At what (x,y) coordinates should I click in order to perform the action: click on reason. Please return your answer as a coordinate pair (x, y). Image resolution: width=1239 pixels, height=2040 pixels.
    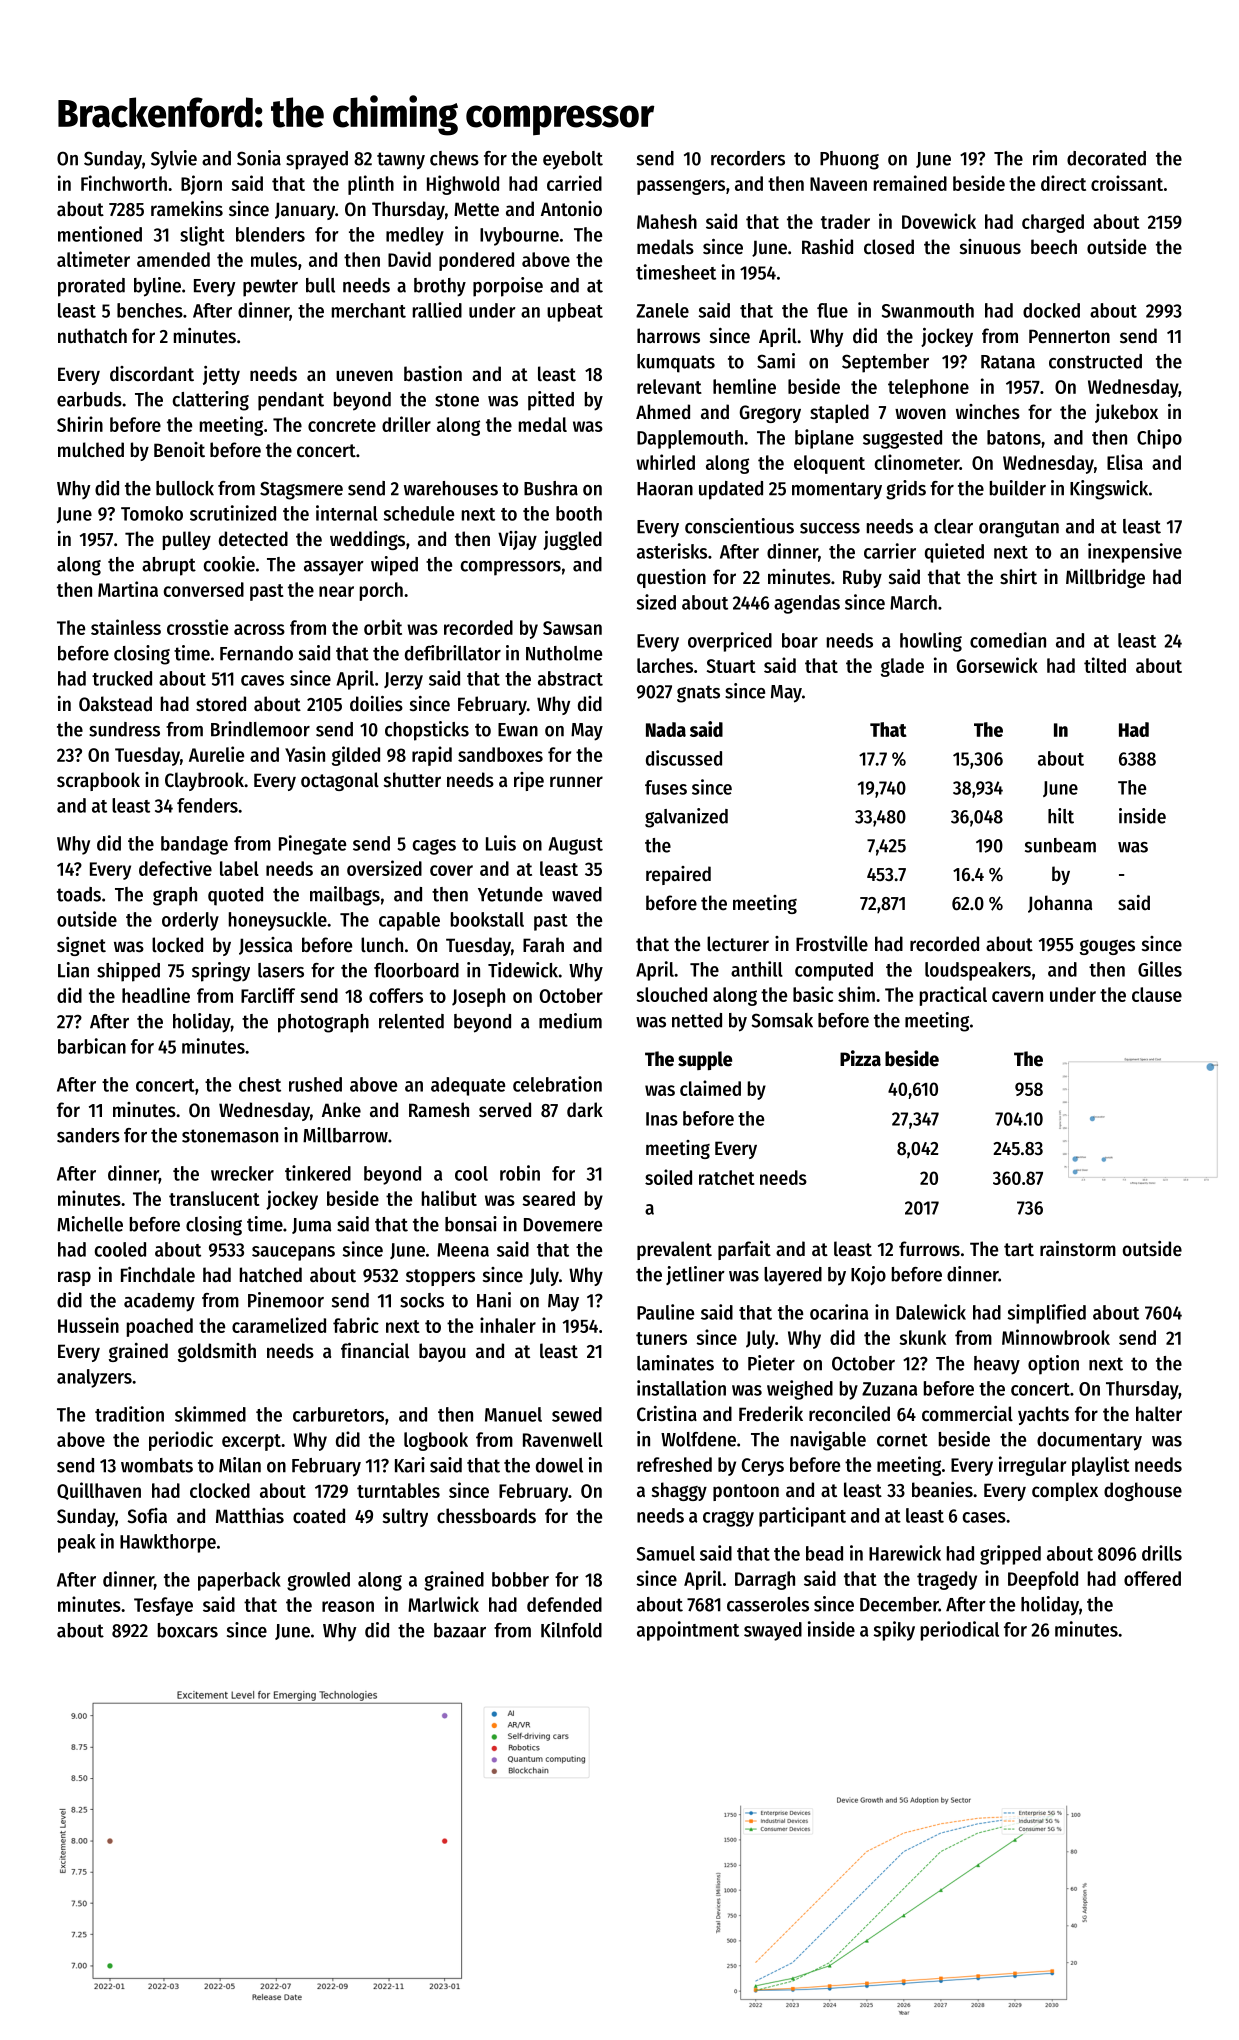
    Looking at the image, I should click on (348, 1606).
